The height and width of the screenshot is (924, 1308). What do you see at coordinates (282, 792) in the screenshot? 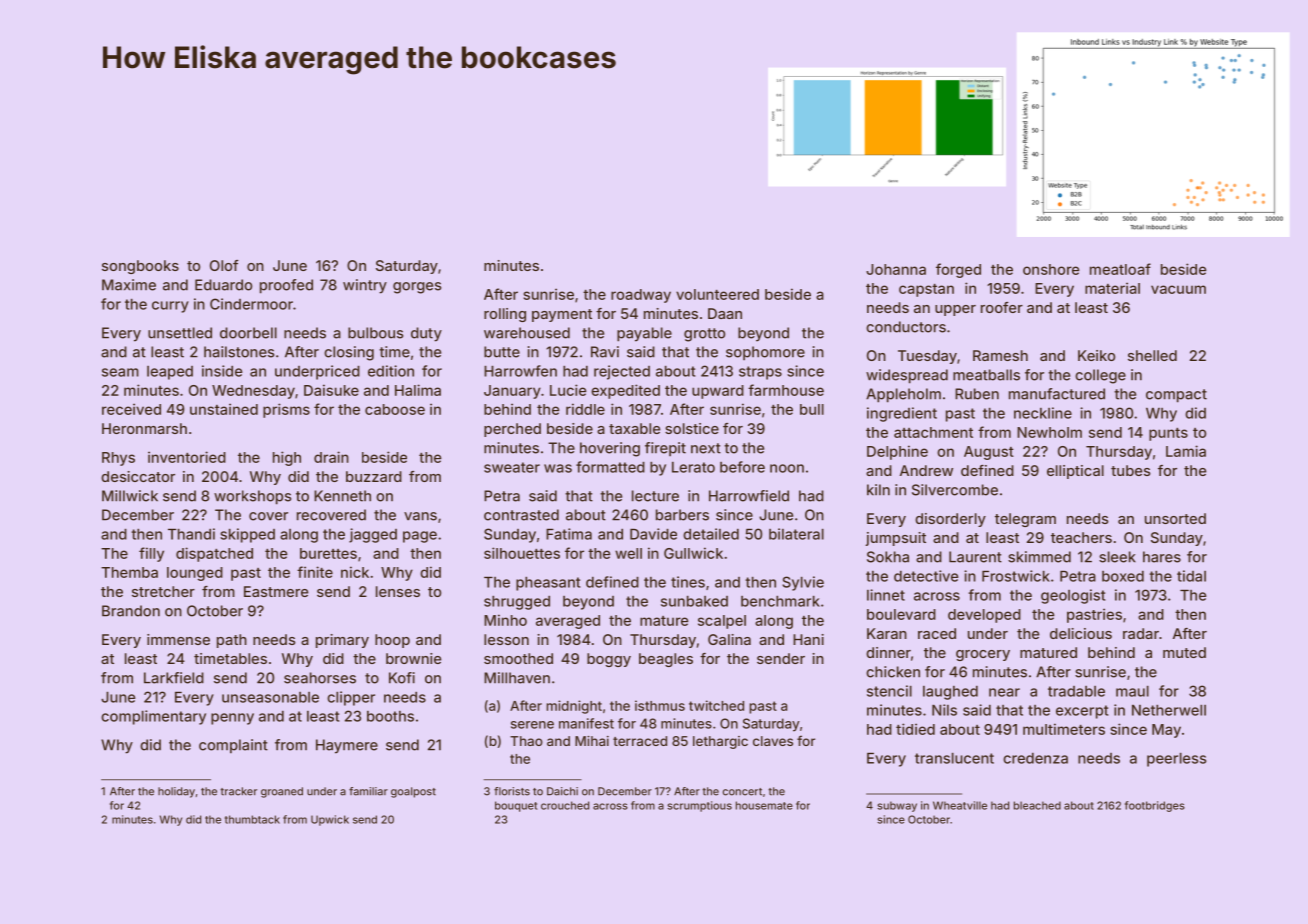
I see `groaned` at bounding box center [282, 792].
